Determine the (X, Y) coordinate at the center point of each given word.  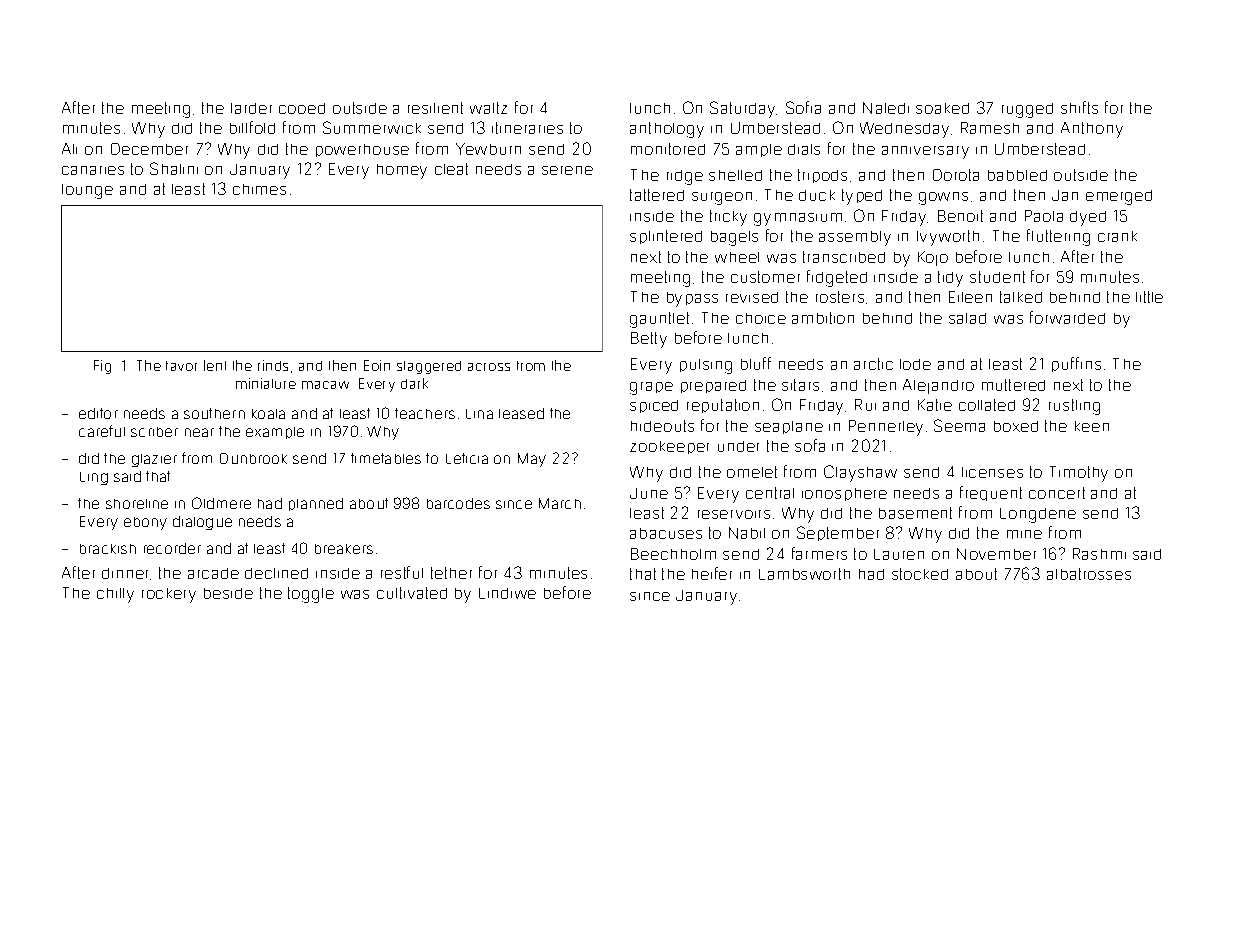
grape (651, 388)
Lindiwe (507, 593)
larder (251, 108)
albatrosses (1089, 574)
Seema (959, 425)
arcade (213, 573)
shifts (1079, 107)
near (199, 432)
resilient (435, 108)
